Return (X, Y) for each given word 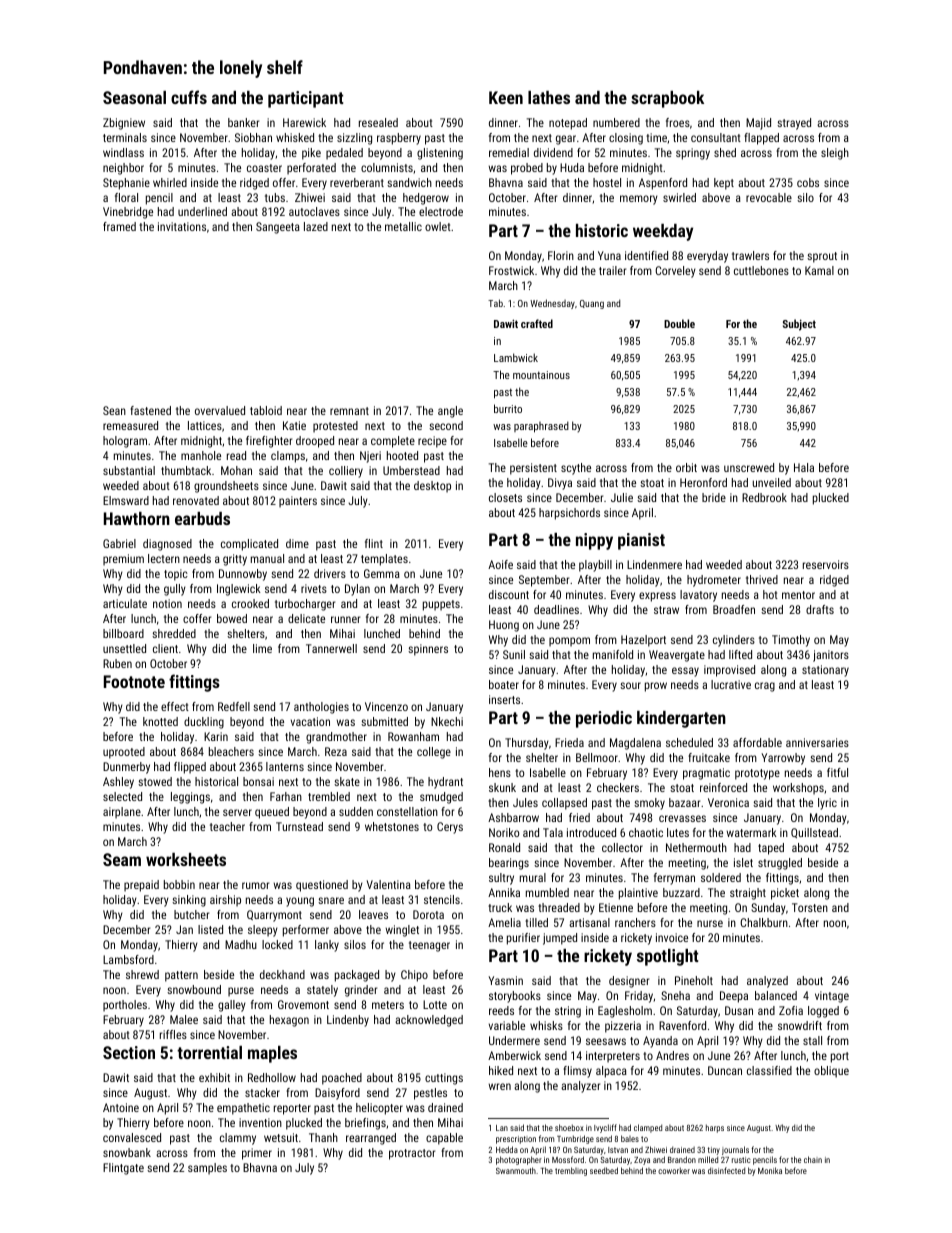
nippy (594, 541)
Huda (572, 167)
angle (450, 412)
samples (207, 1169)
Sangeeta (278, 228)
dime (297, 543)
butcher (191, 914)
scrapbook (667, 99)
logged (823, 1012)
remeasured (130, 425)
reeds (501, 1010)
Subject (799, 325)
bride (714, 497)
